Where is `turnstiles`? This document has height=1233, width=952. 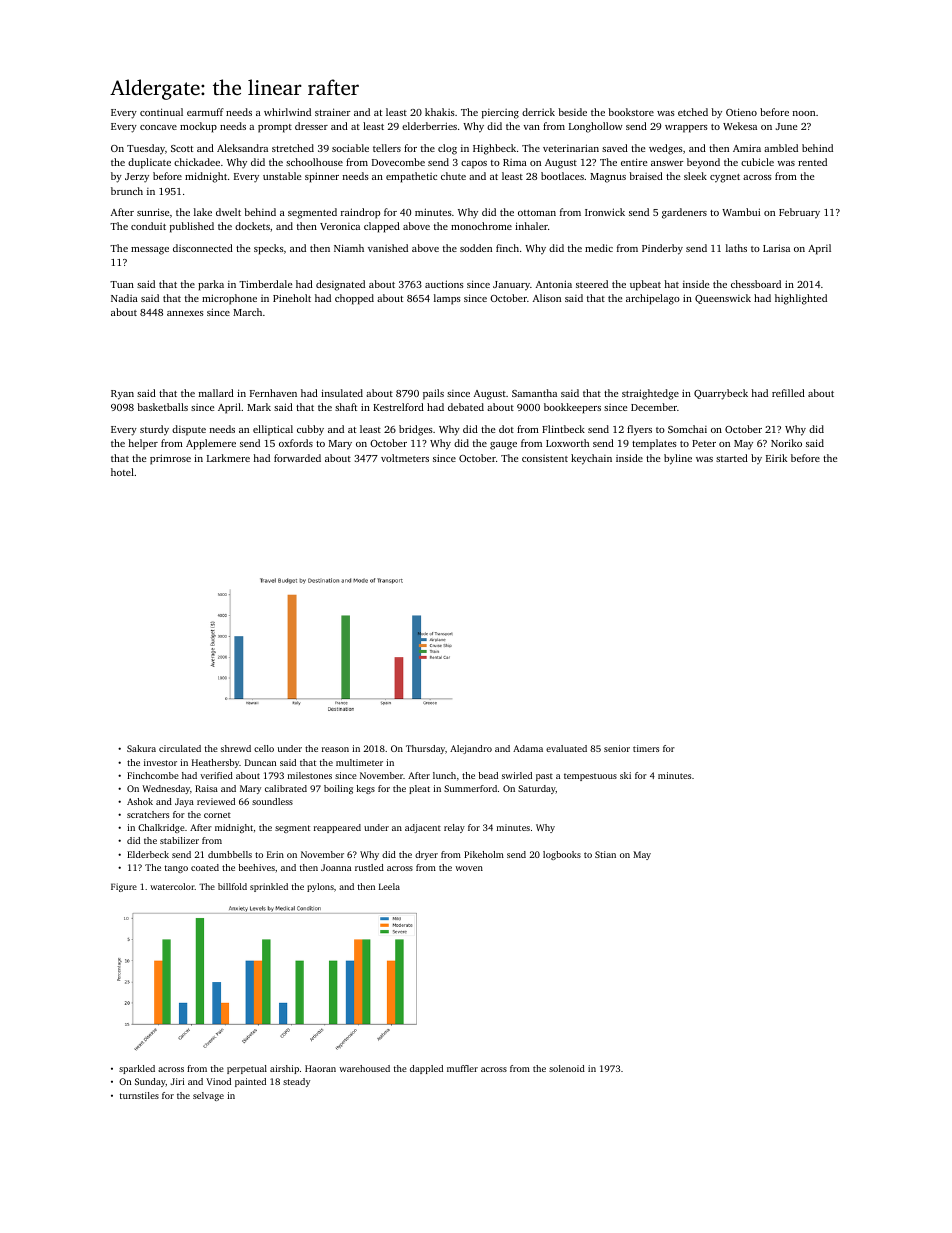
turnstiles is located at coordinates (139, 1095).
